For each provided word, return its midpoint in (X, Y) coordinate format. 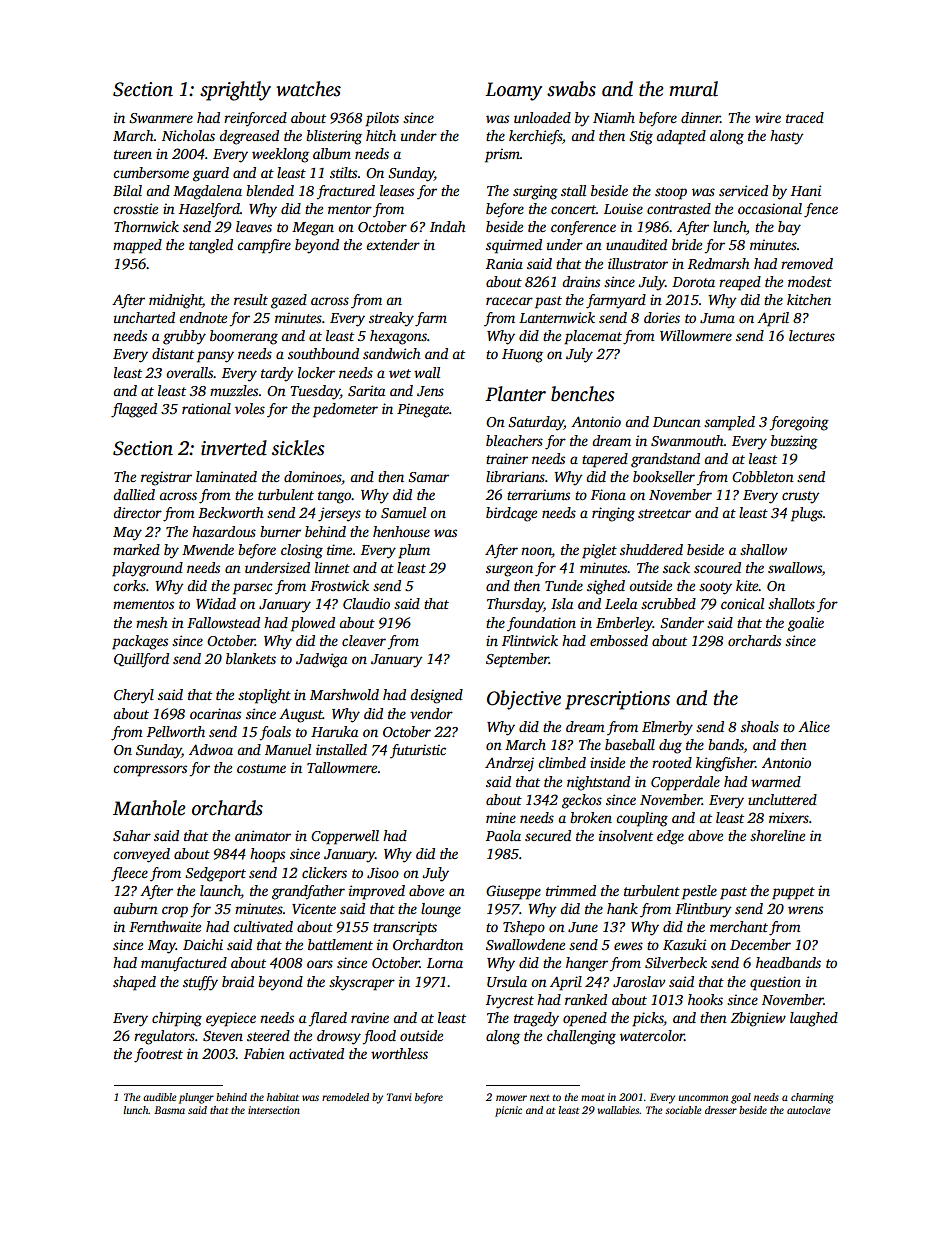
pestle (699, 892)
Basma (169, 1110)
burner (280, 531)
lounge (441, 910)
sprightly (235, 91)
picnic (508, 1111)
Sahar (132, 835)
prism (502, 155)
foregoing (799, 423)
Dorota (693, 282)
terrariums (538, 494)
